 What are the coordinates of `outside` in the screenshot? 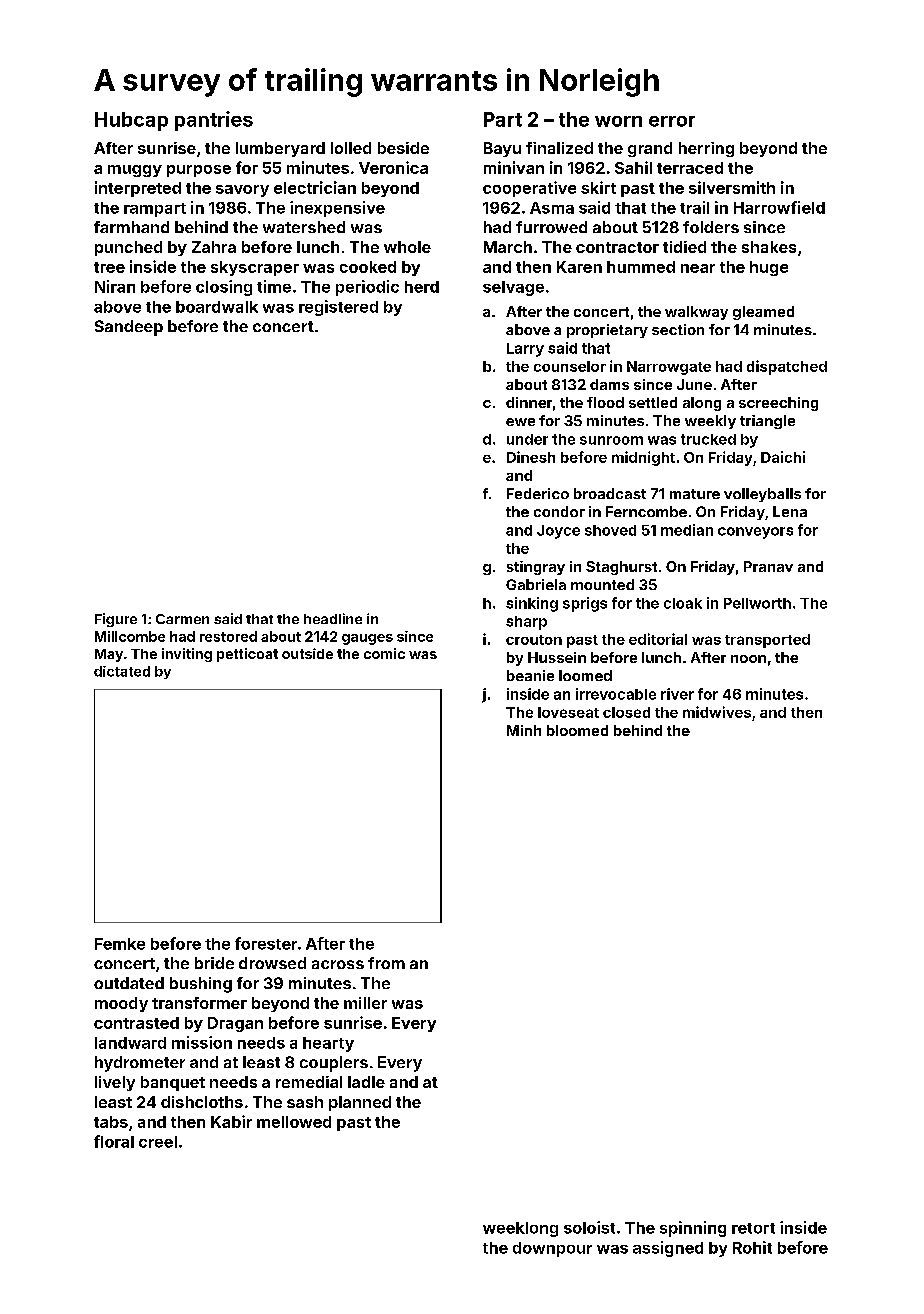 It's located at (307, 653).
